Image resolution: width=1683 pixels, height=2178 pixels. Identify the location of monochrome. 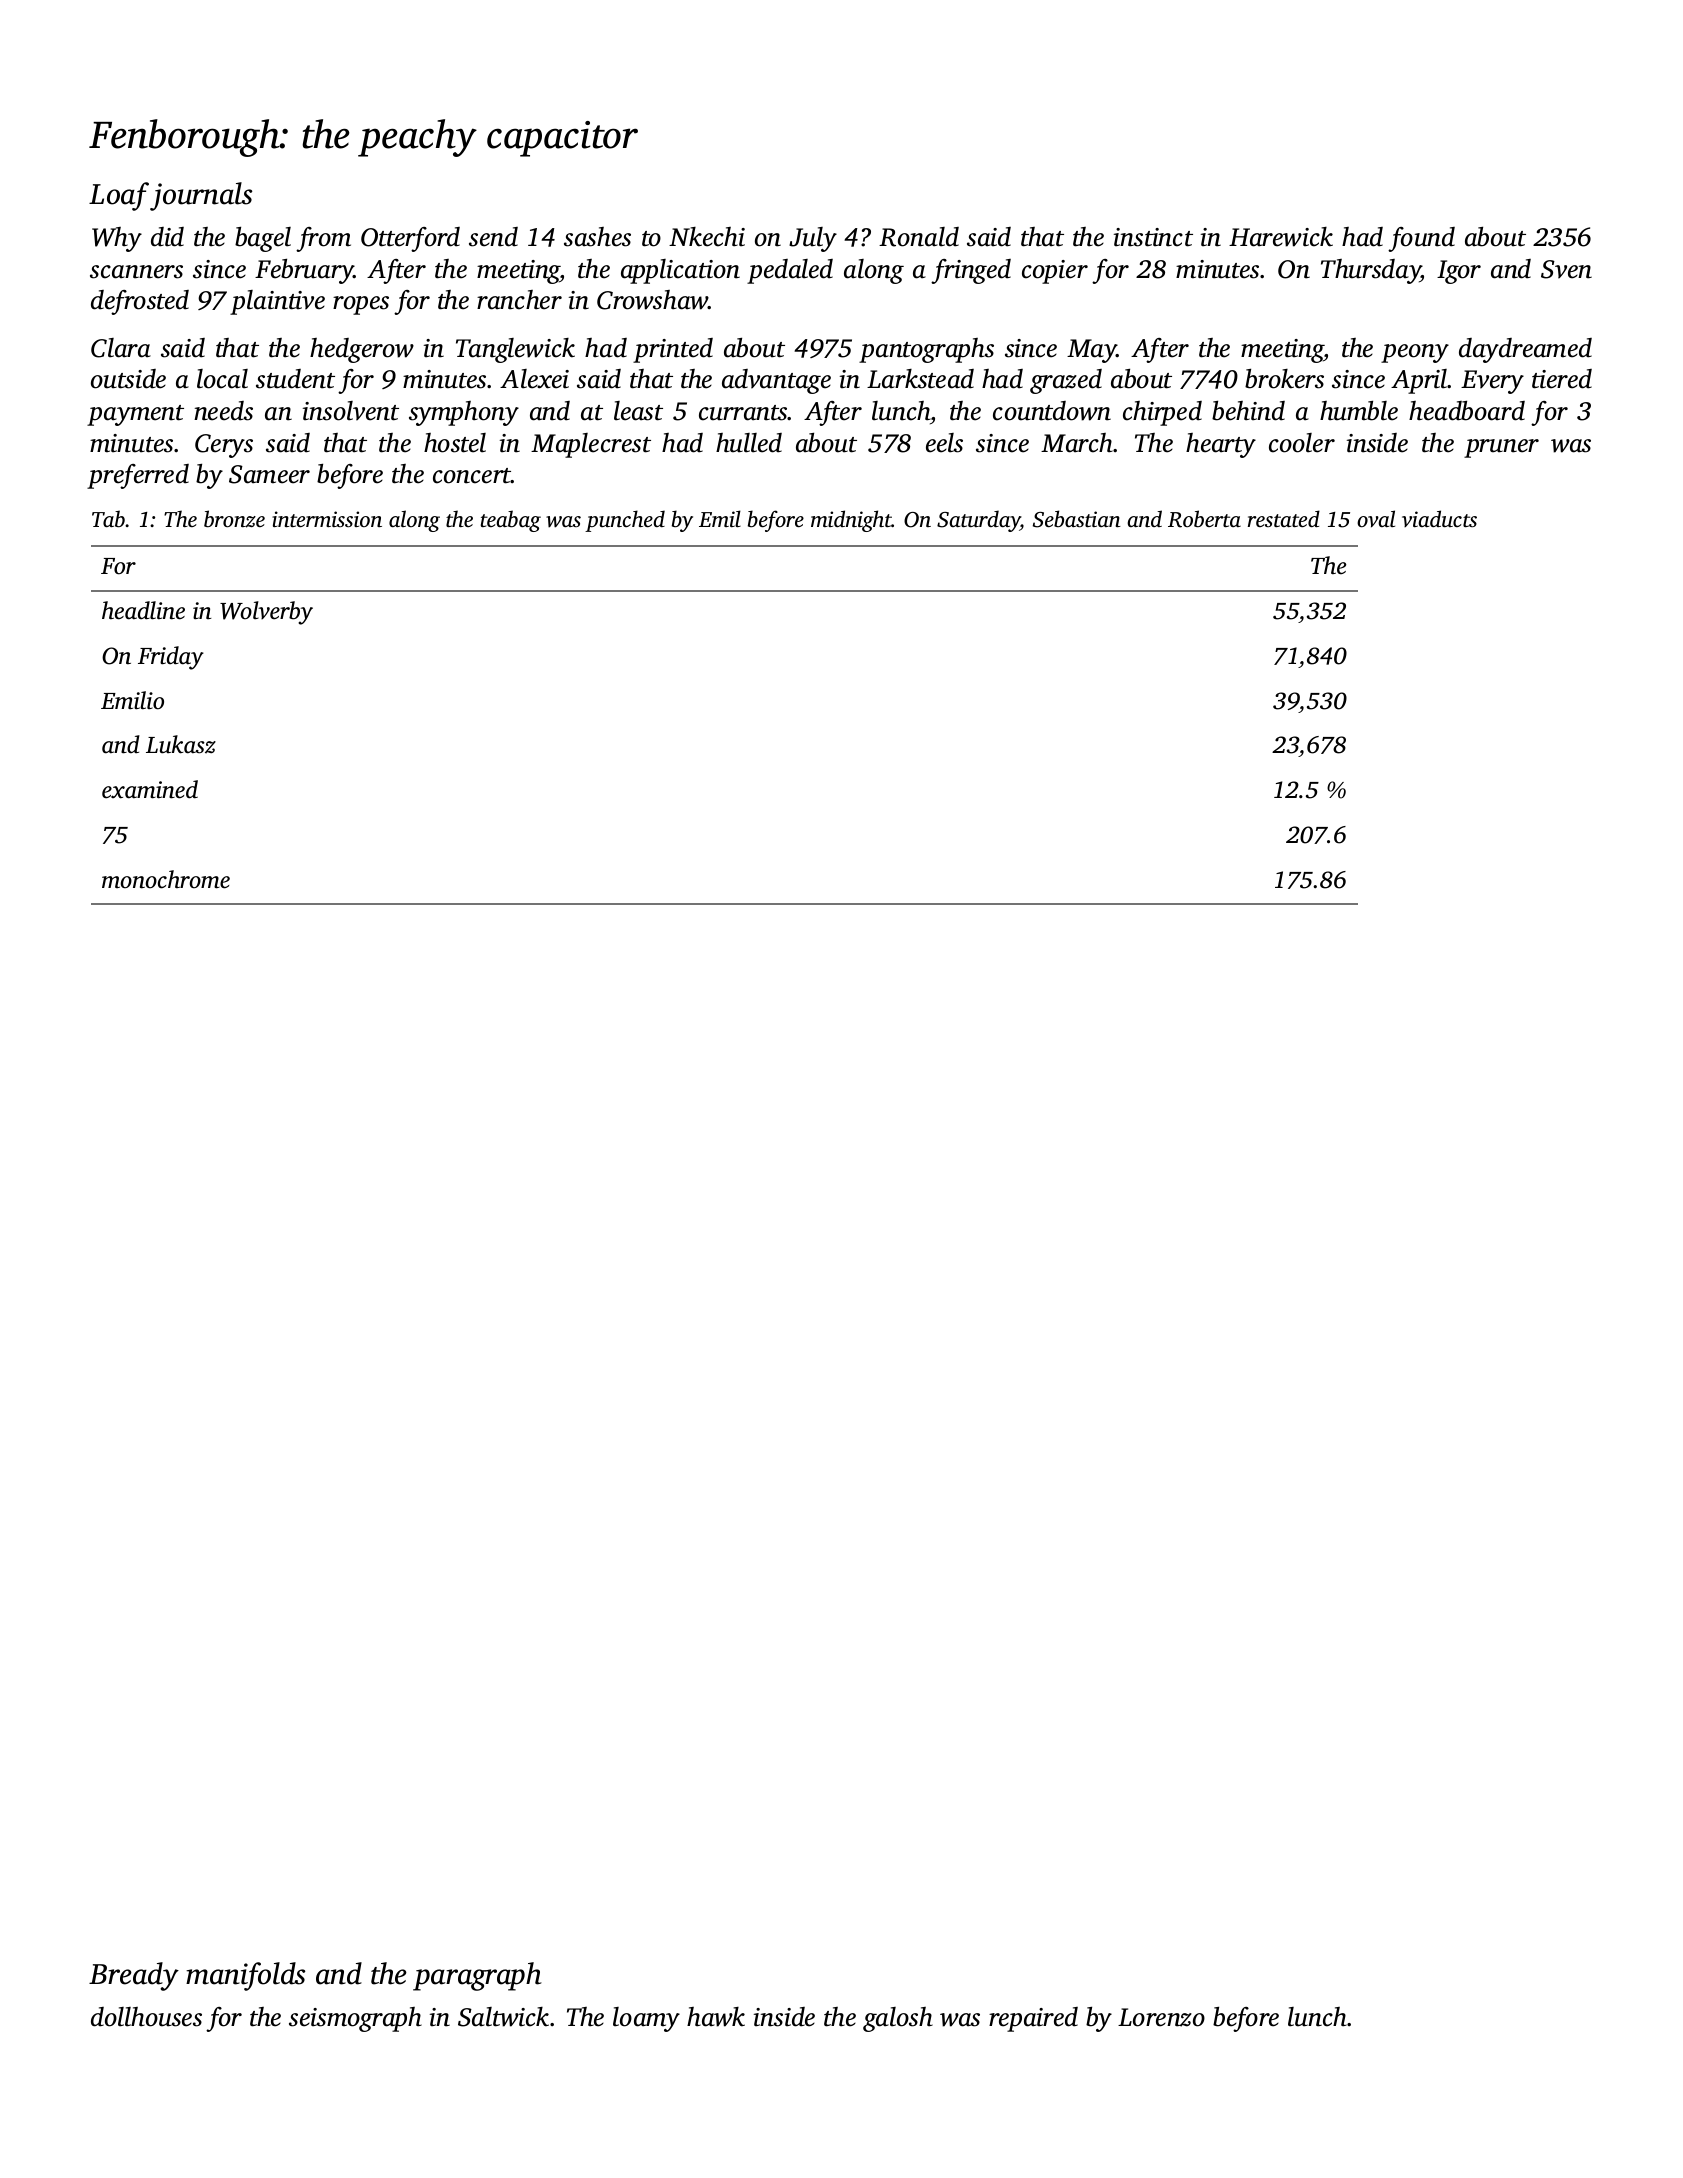
(166, 879).
